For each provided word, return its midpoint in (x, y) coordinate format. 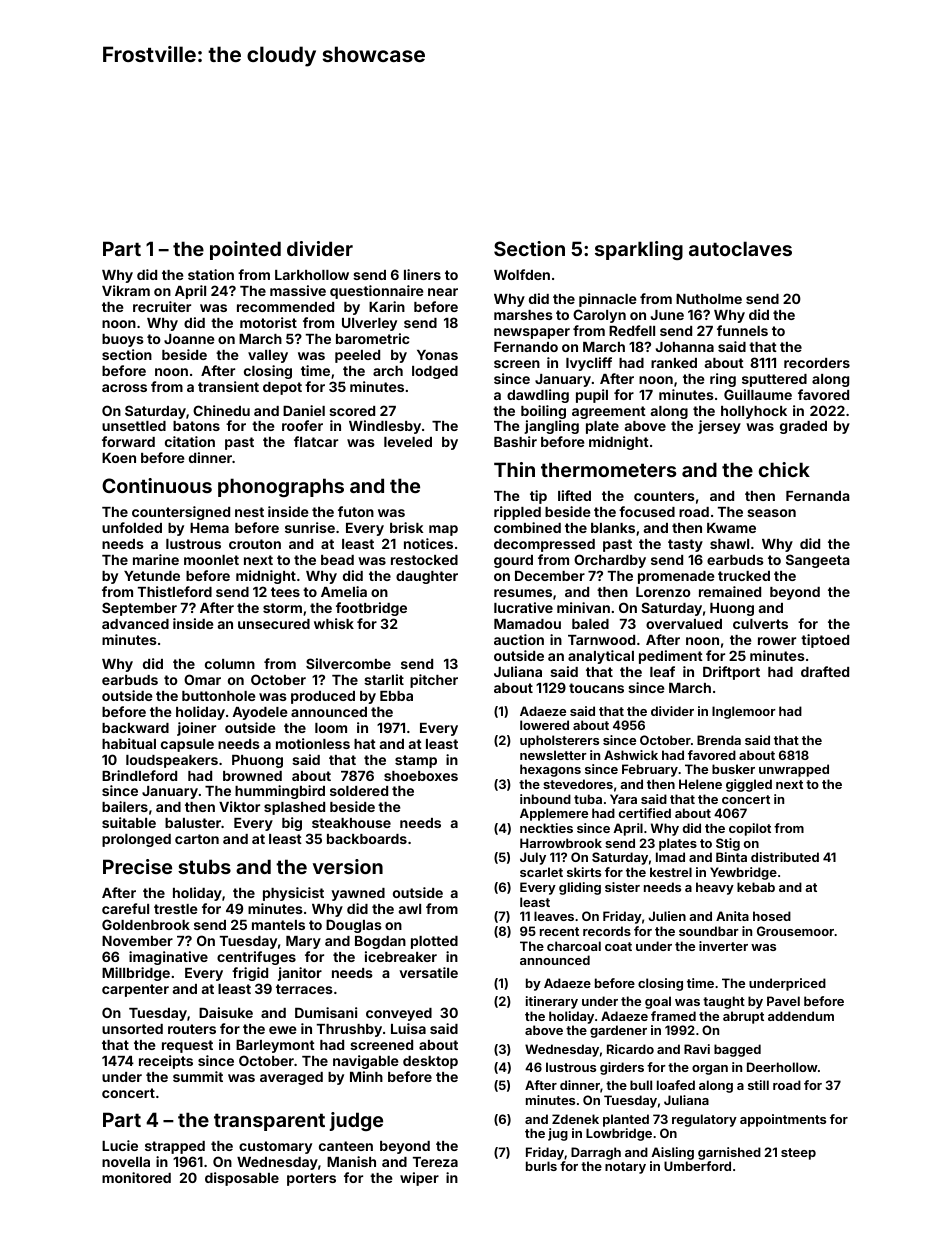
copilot (750, 829)
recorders (817, 363)
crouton (255, 544)
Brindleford (139, 775)
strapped (175, 1147)
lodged (435, 372)
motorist (268, 322)
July (533, 858)
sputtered (774, 380)
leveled (408, 442)
